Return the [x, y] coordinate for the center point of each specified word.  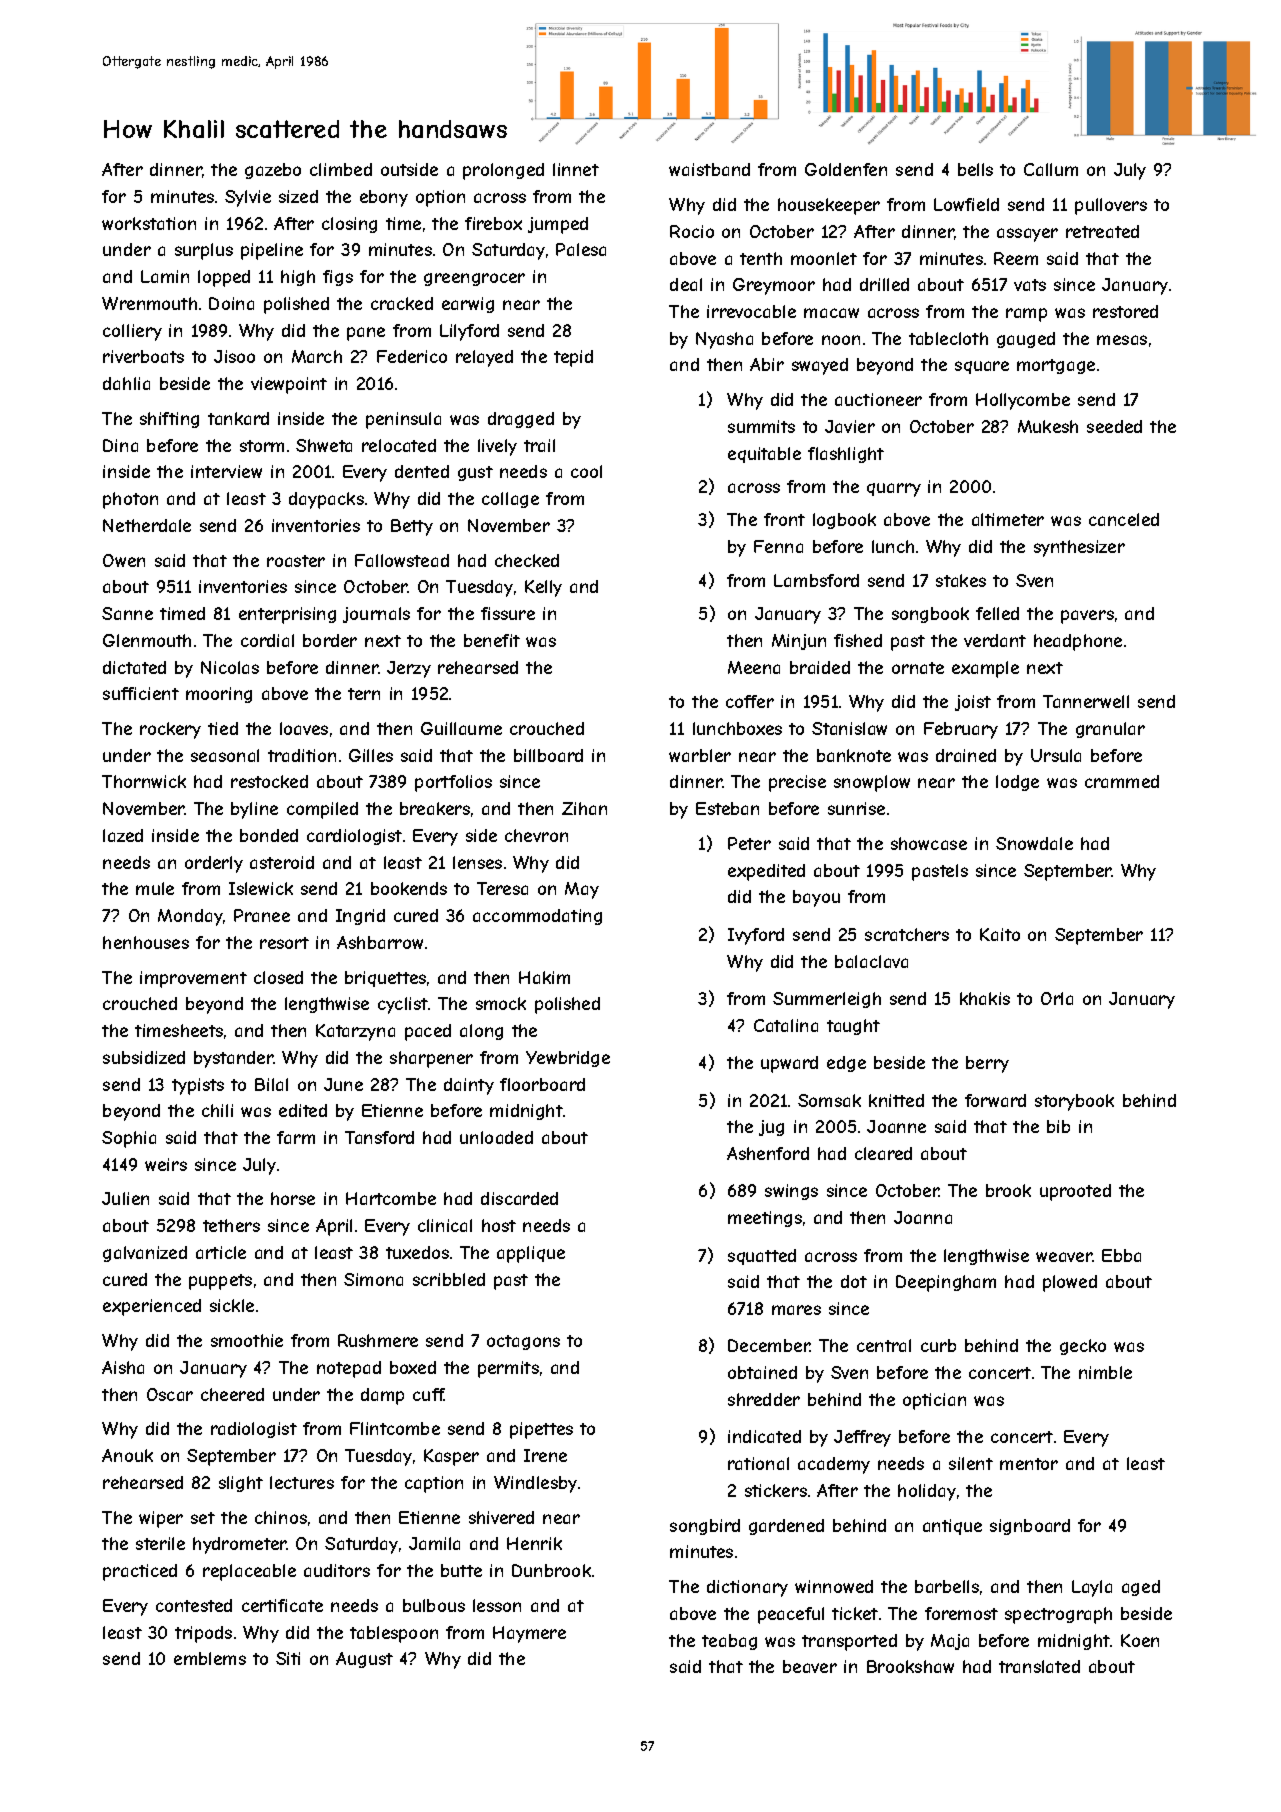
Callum [1051, 169]
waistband [709, 169]
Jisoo [234, 356]
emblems [210, 1658]
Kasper [451, 1457]
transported [849, 1642]
